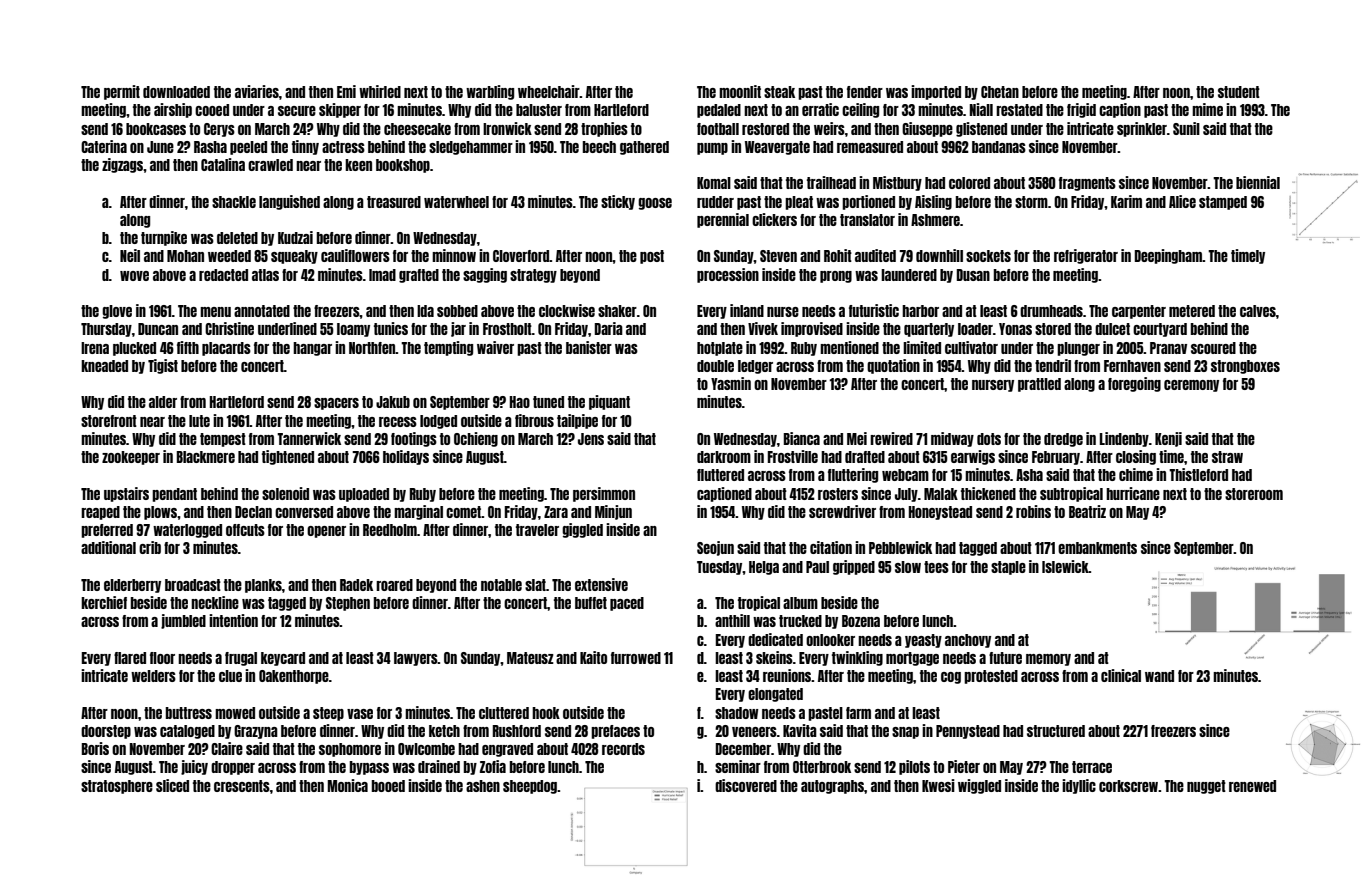  What do you see at coordinates (199, 421) in the screenshot?
I see `lute` at bounding box center [199, 421].
